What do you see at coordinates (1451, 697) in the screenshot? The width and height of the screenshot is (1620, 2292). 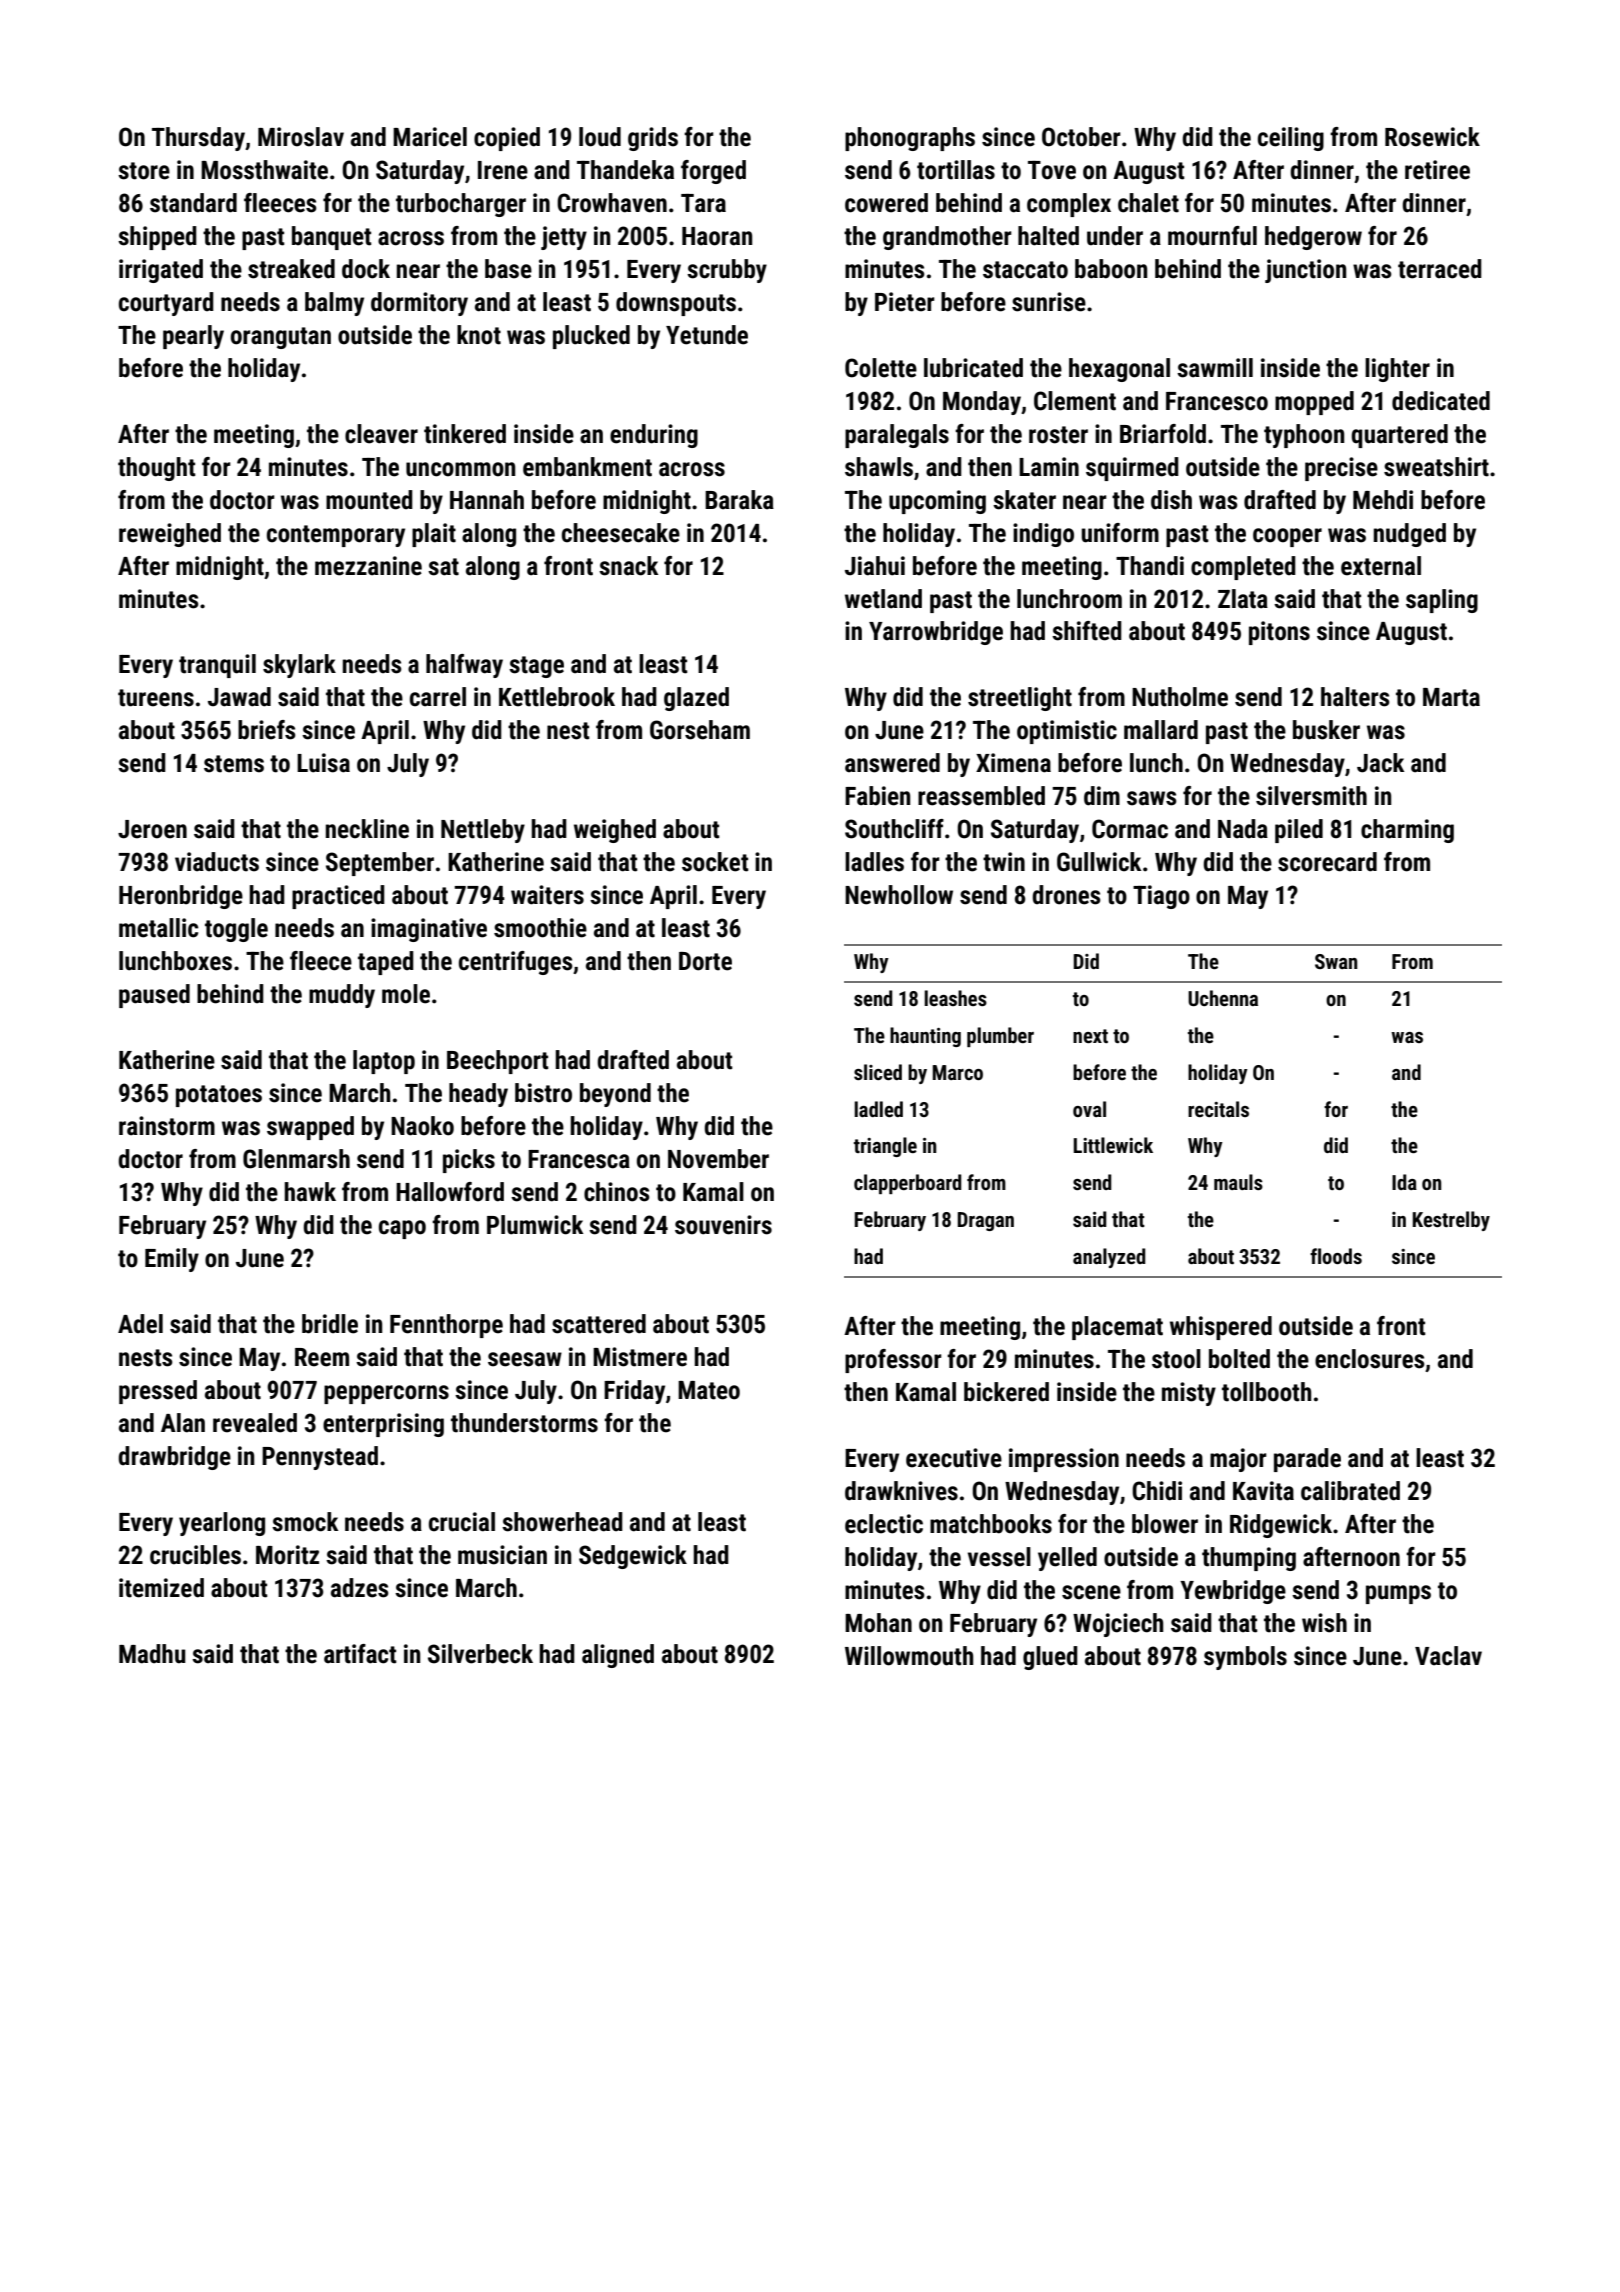 I see `Marta` at bounding box center [1451, 697].
